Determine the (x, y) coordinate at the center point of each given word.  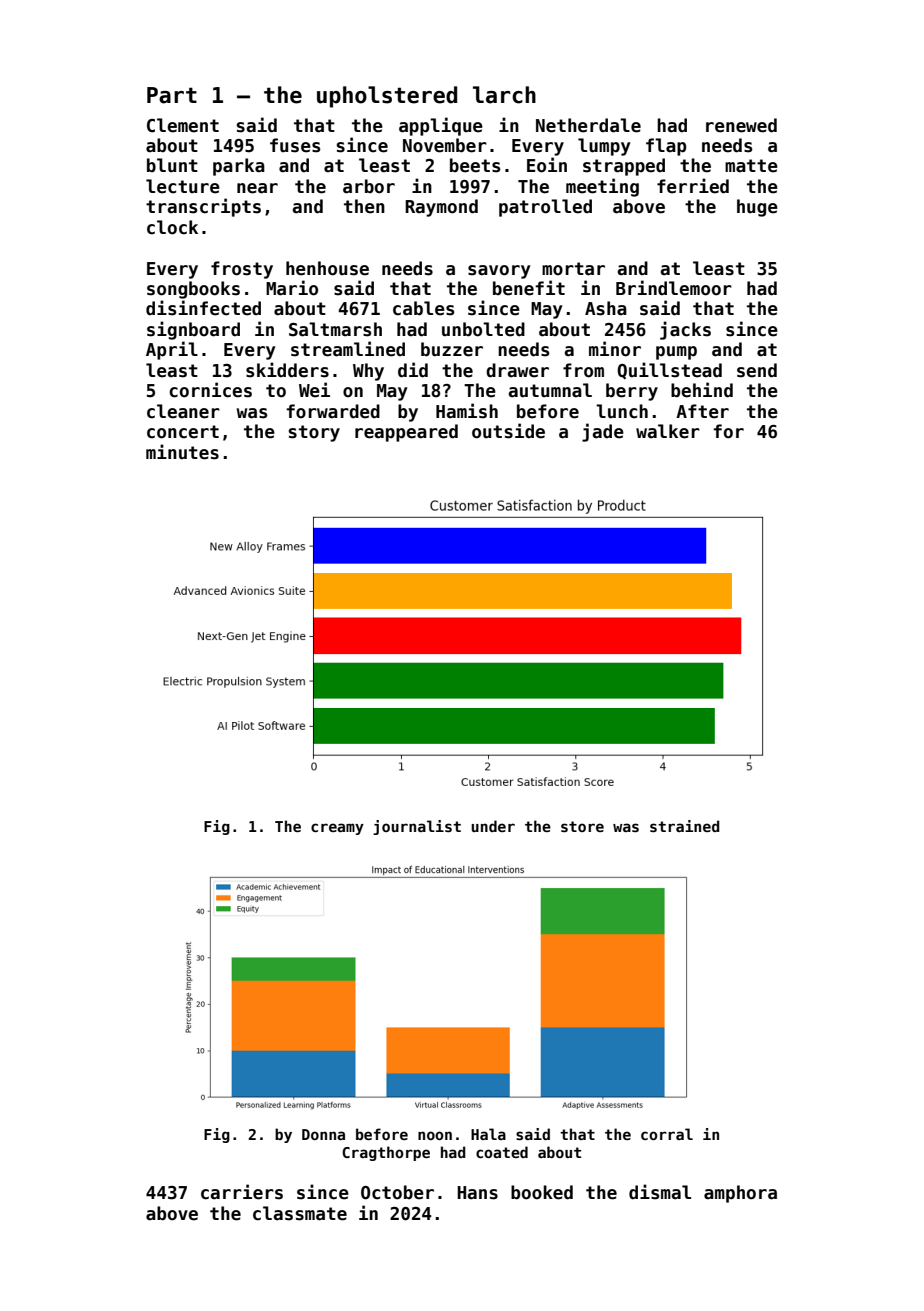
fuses (295, 145)
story (314, 433)
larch (504, 95)
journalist (417, 827)
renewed (741, 125)
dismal (660, 1192)
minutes (182, 452)
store (582, 826)
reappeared (406, 433)
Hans (477, 1193)
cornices (210, 390)
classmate (300, 1213)
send (757, 370)
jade (603, 432)
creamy (337, 829)
